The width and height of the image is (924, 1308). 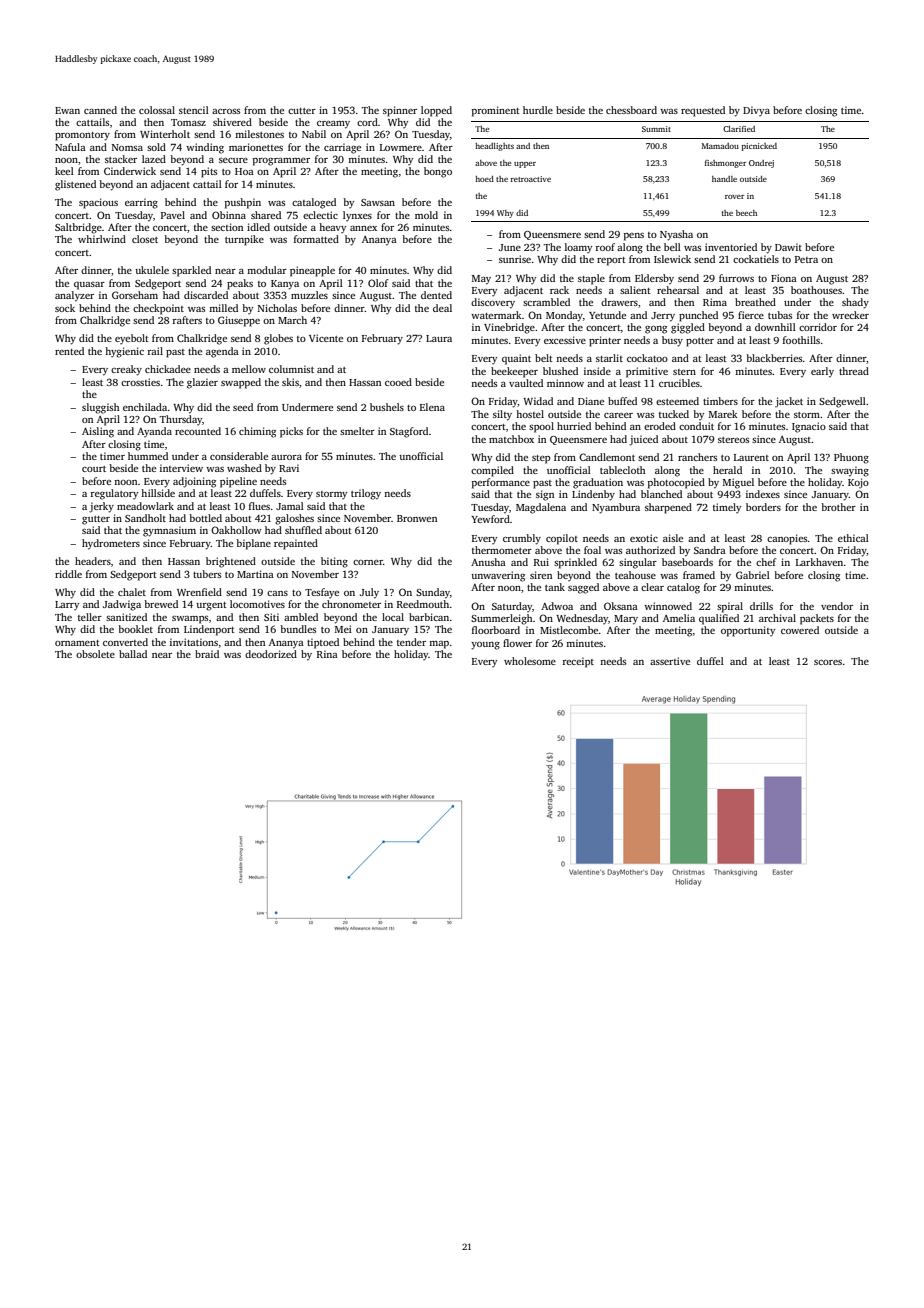 What do you see at coordinates (140, 382) in the image?
I see `crossties` at bounding box center [140, 382].
